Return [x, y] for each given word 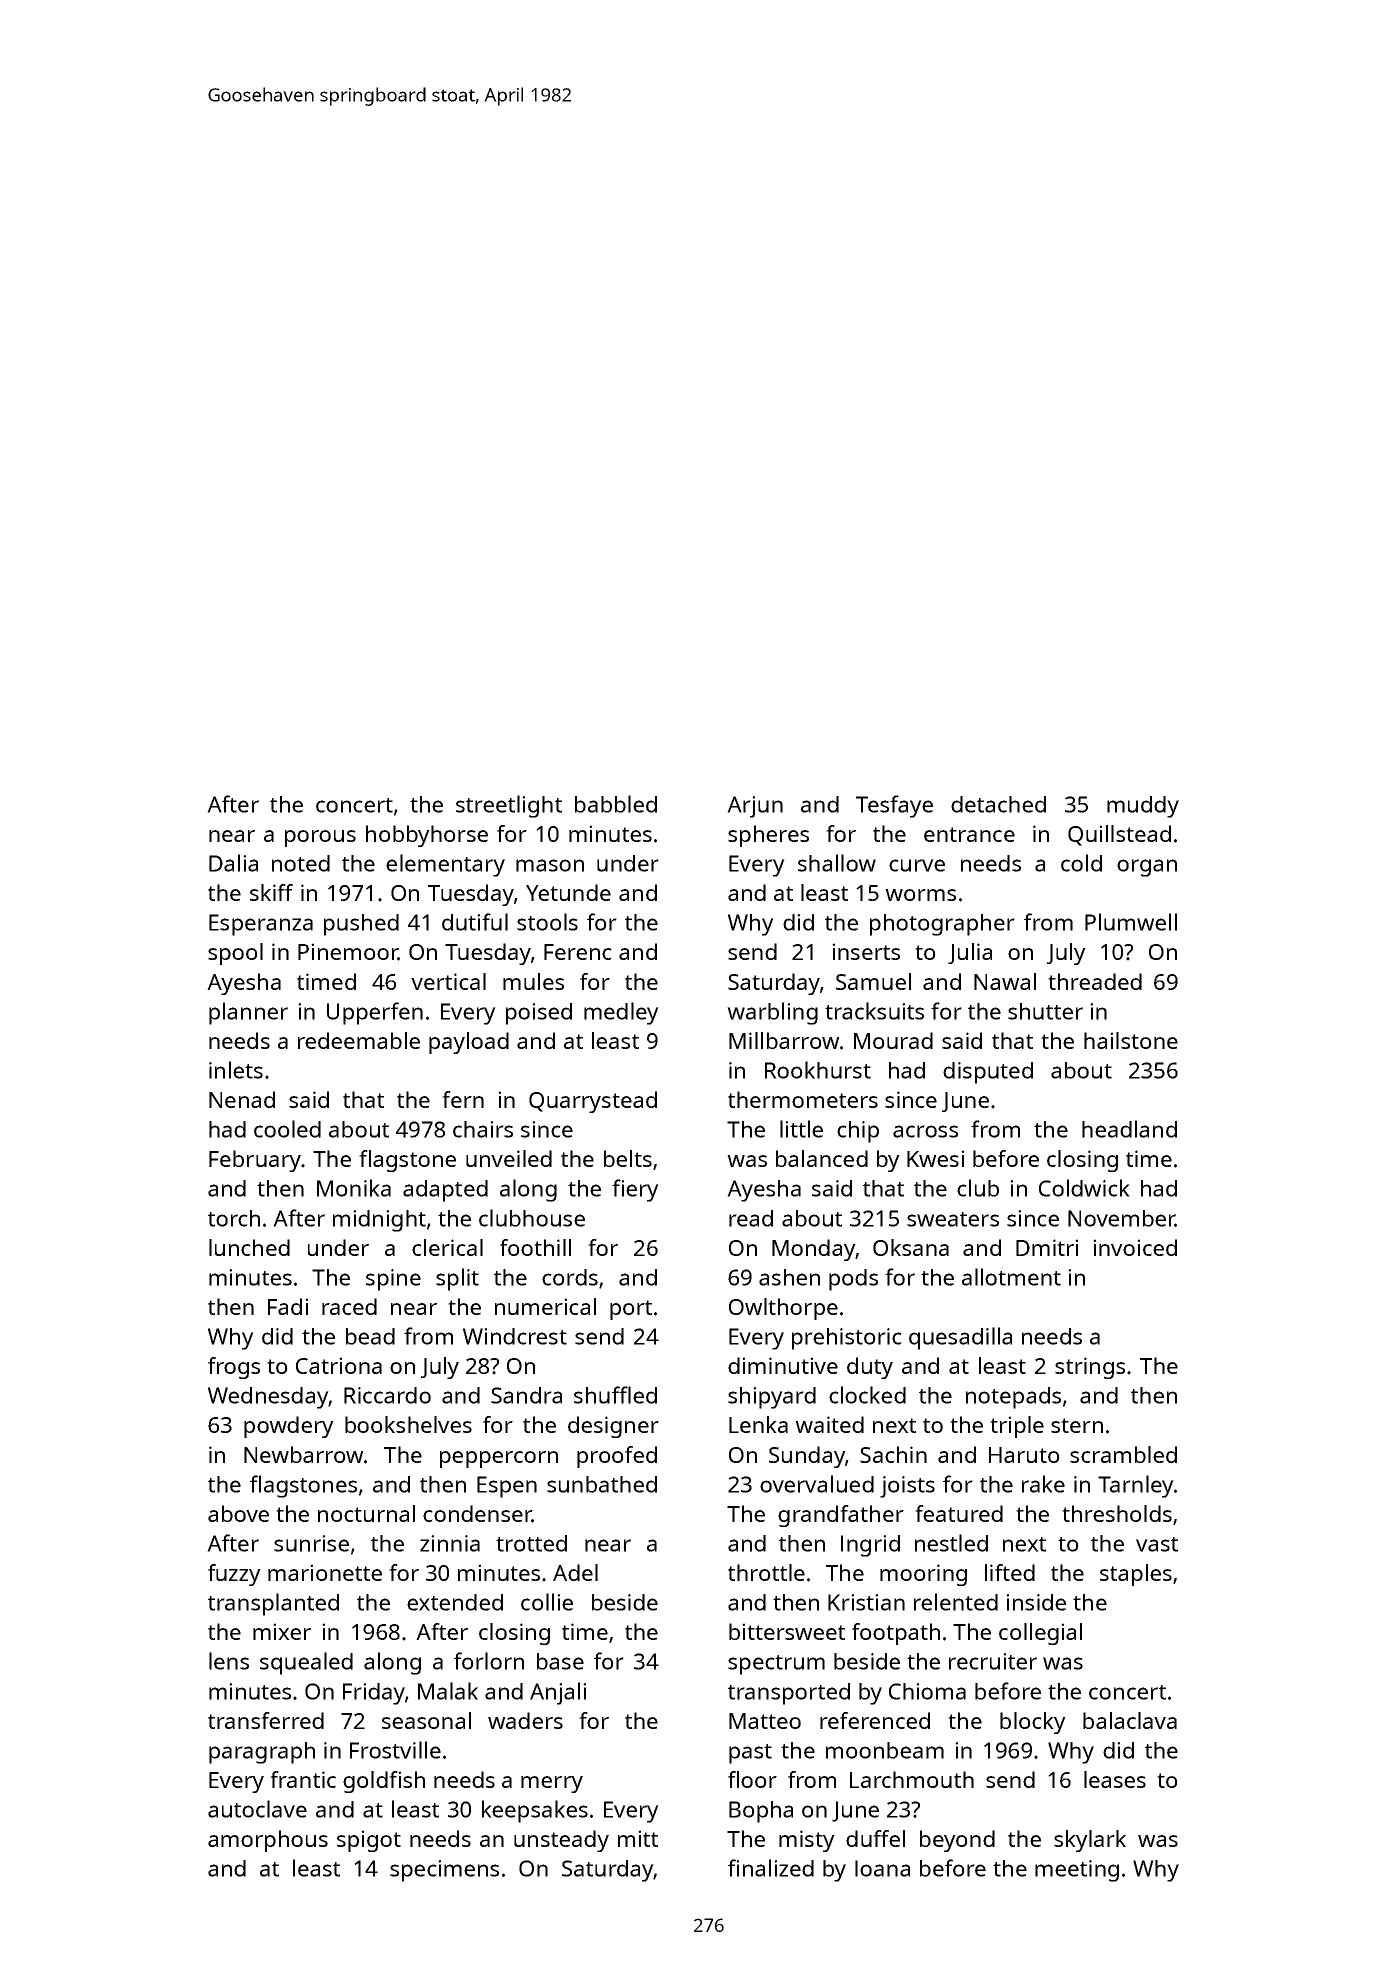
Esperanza [261, 925]
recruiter [993, 1661]
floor [752, 1779]
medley [621, 1013]
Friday [374, 1694]
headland [1129, 1129]
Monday [813, 1250]
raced [349, 1306]
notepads [1013, 1398]
